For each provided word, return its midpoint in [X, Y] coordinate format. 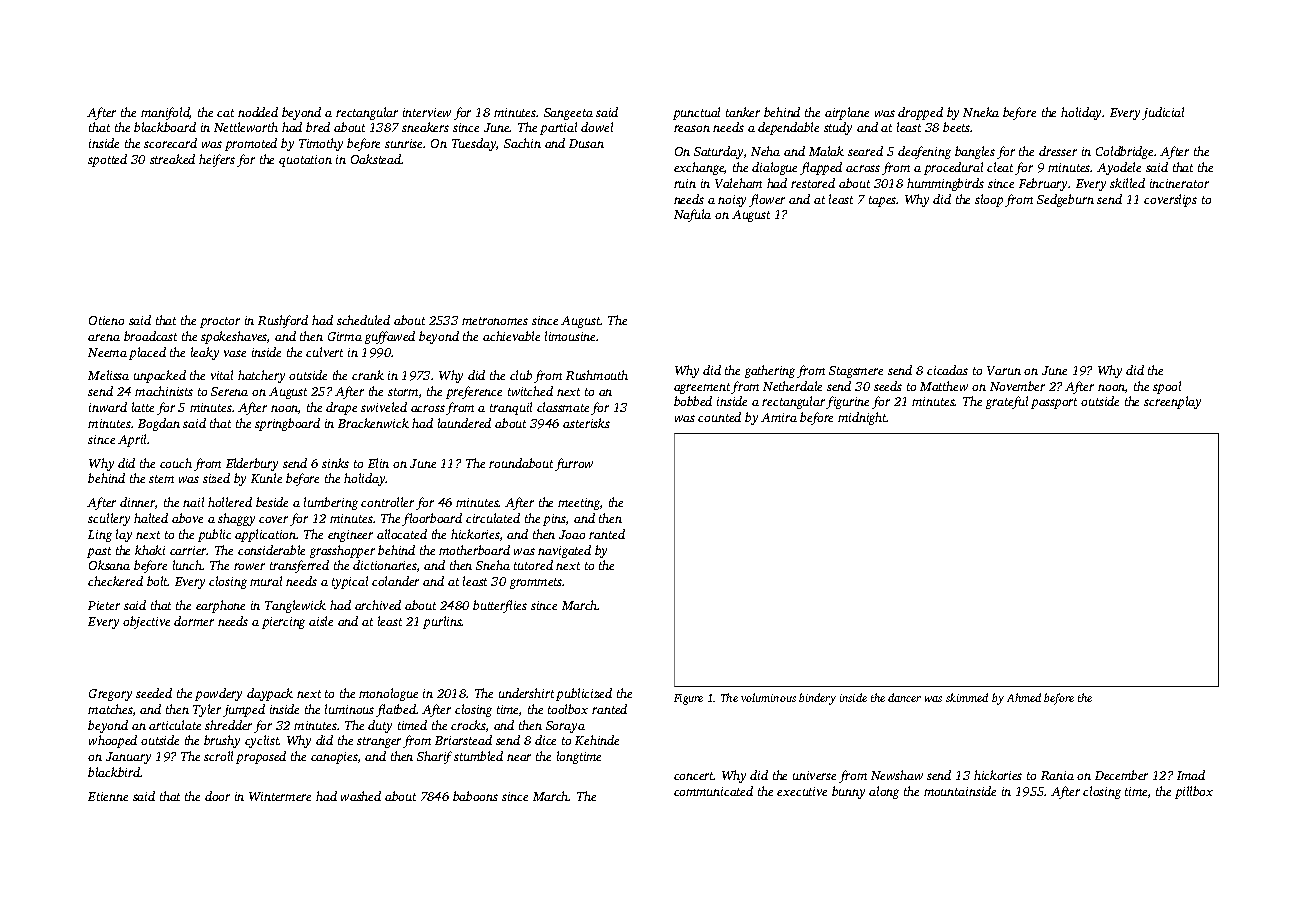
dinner [138, 503]
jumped [244, 710]
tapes [883, 201]
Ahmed [1024, 697]
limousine [571, 336]
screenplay [1172, 402]
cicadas [947, 370]
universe [814, 775]
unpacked [160, 376]
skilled [1127, 183]
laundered [464, 423]
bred [318, 127]
